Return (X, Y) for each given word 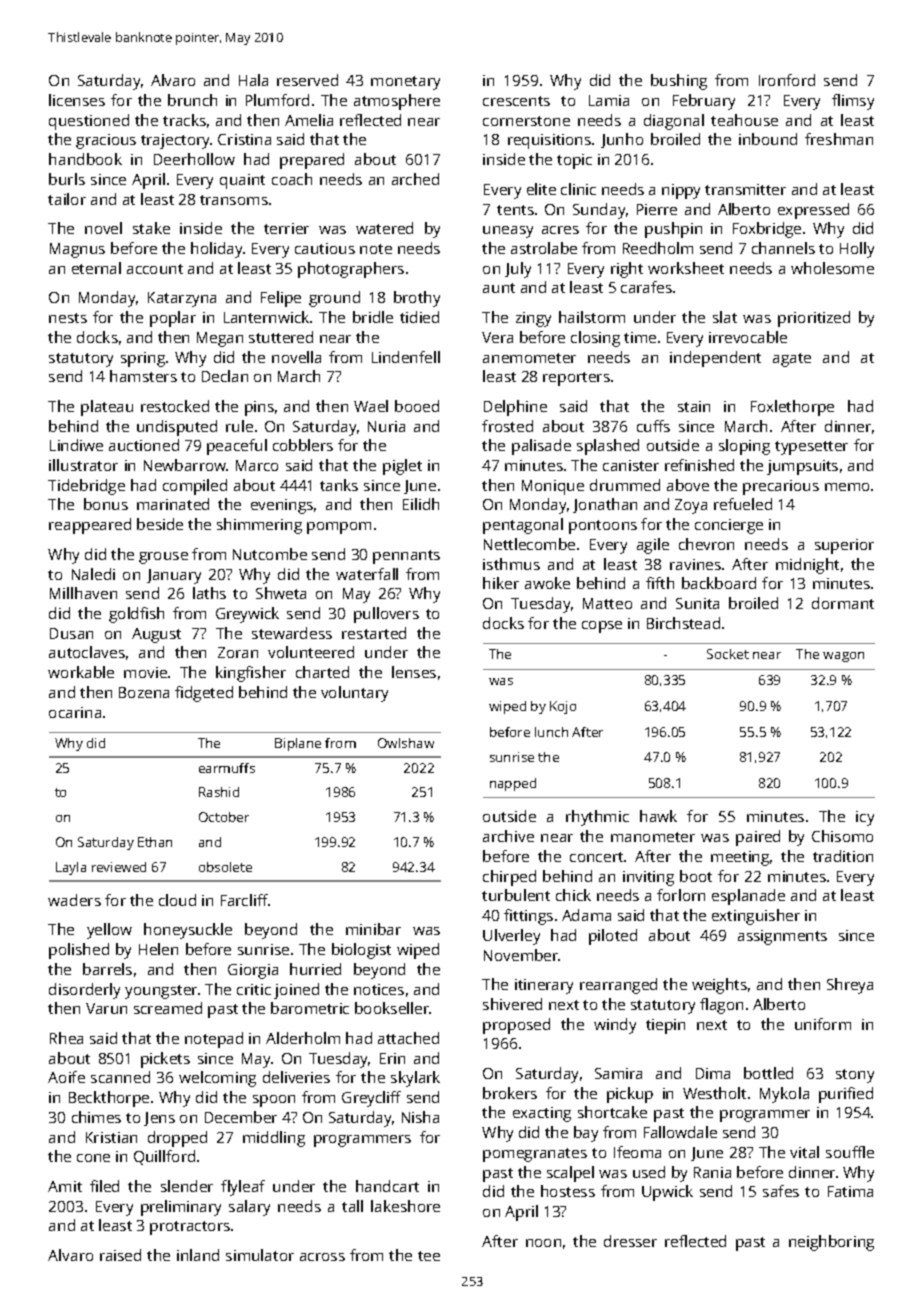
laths (209, 593)
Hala (253, 80)
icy (865, 818)
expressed (813, 211)
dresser (630, 1241)
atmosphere (397, 102)
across (322, 1257)
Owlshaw (406, 743)
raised (120, 1255)
